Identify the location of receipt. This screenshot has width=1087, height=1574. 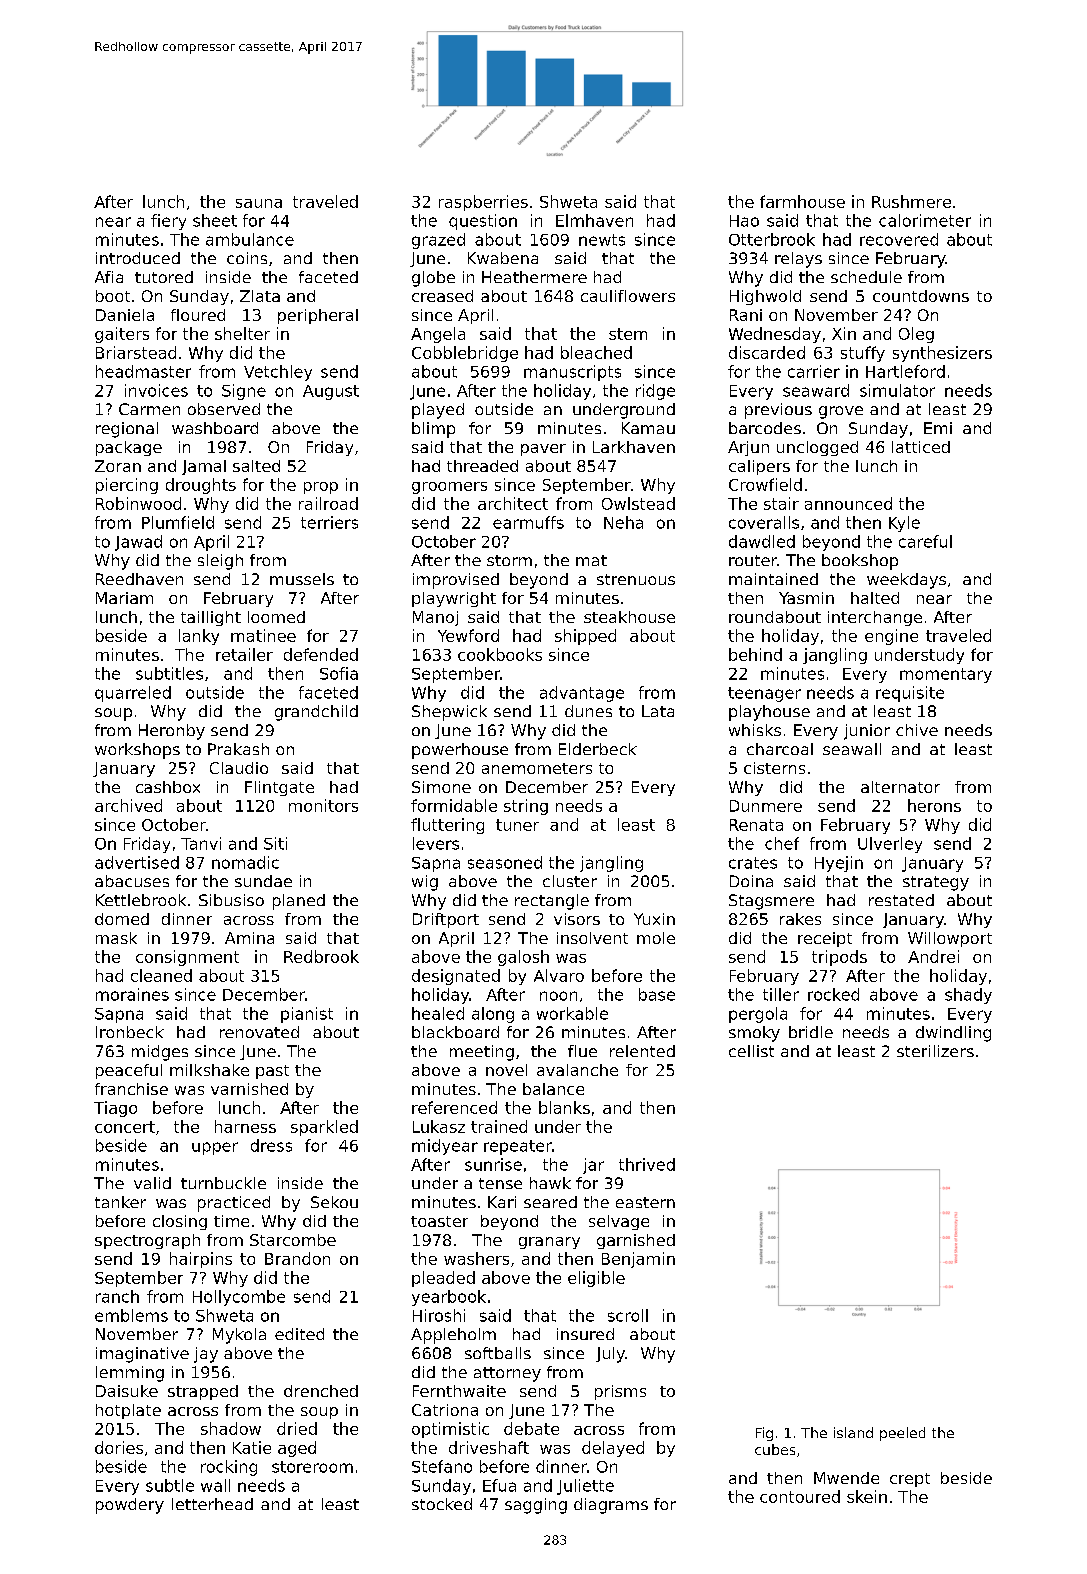
(825, 939).
